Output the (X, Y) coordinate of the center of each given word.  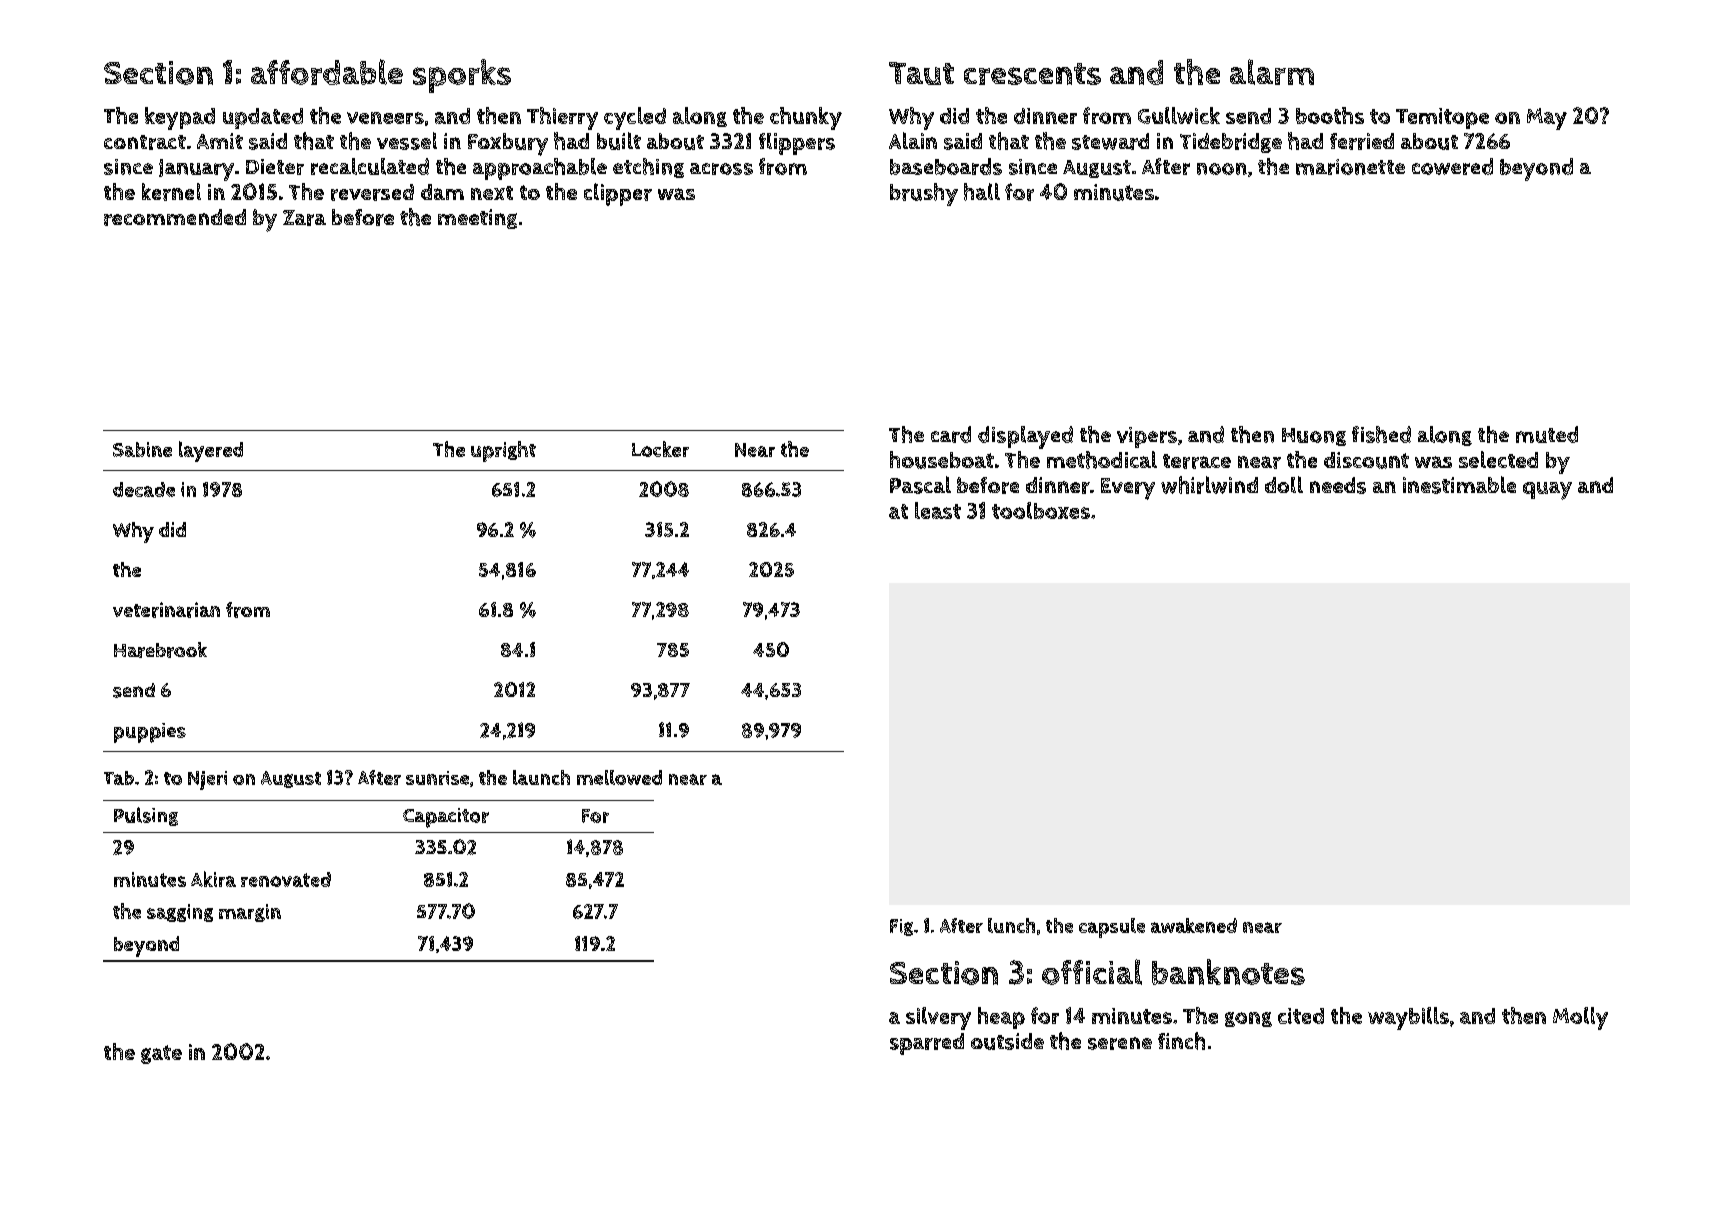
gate (161, 1054)
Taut (921, 73)
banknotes (1228, 972)
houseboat (942, 460)
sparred (927, 1044)
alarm (1272, 72)
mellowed (619, 777)
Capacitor (446, 818)
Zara (304, 218)
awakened (1194, 925)
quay (1547, 491)
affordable (327, 72)
